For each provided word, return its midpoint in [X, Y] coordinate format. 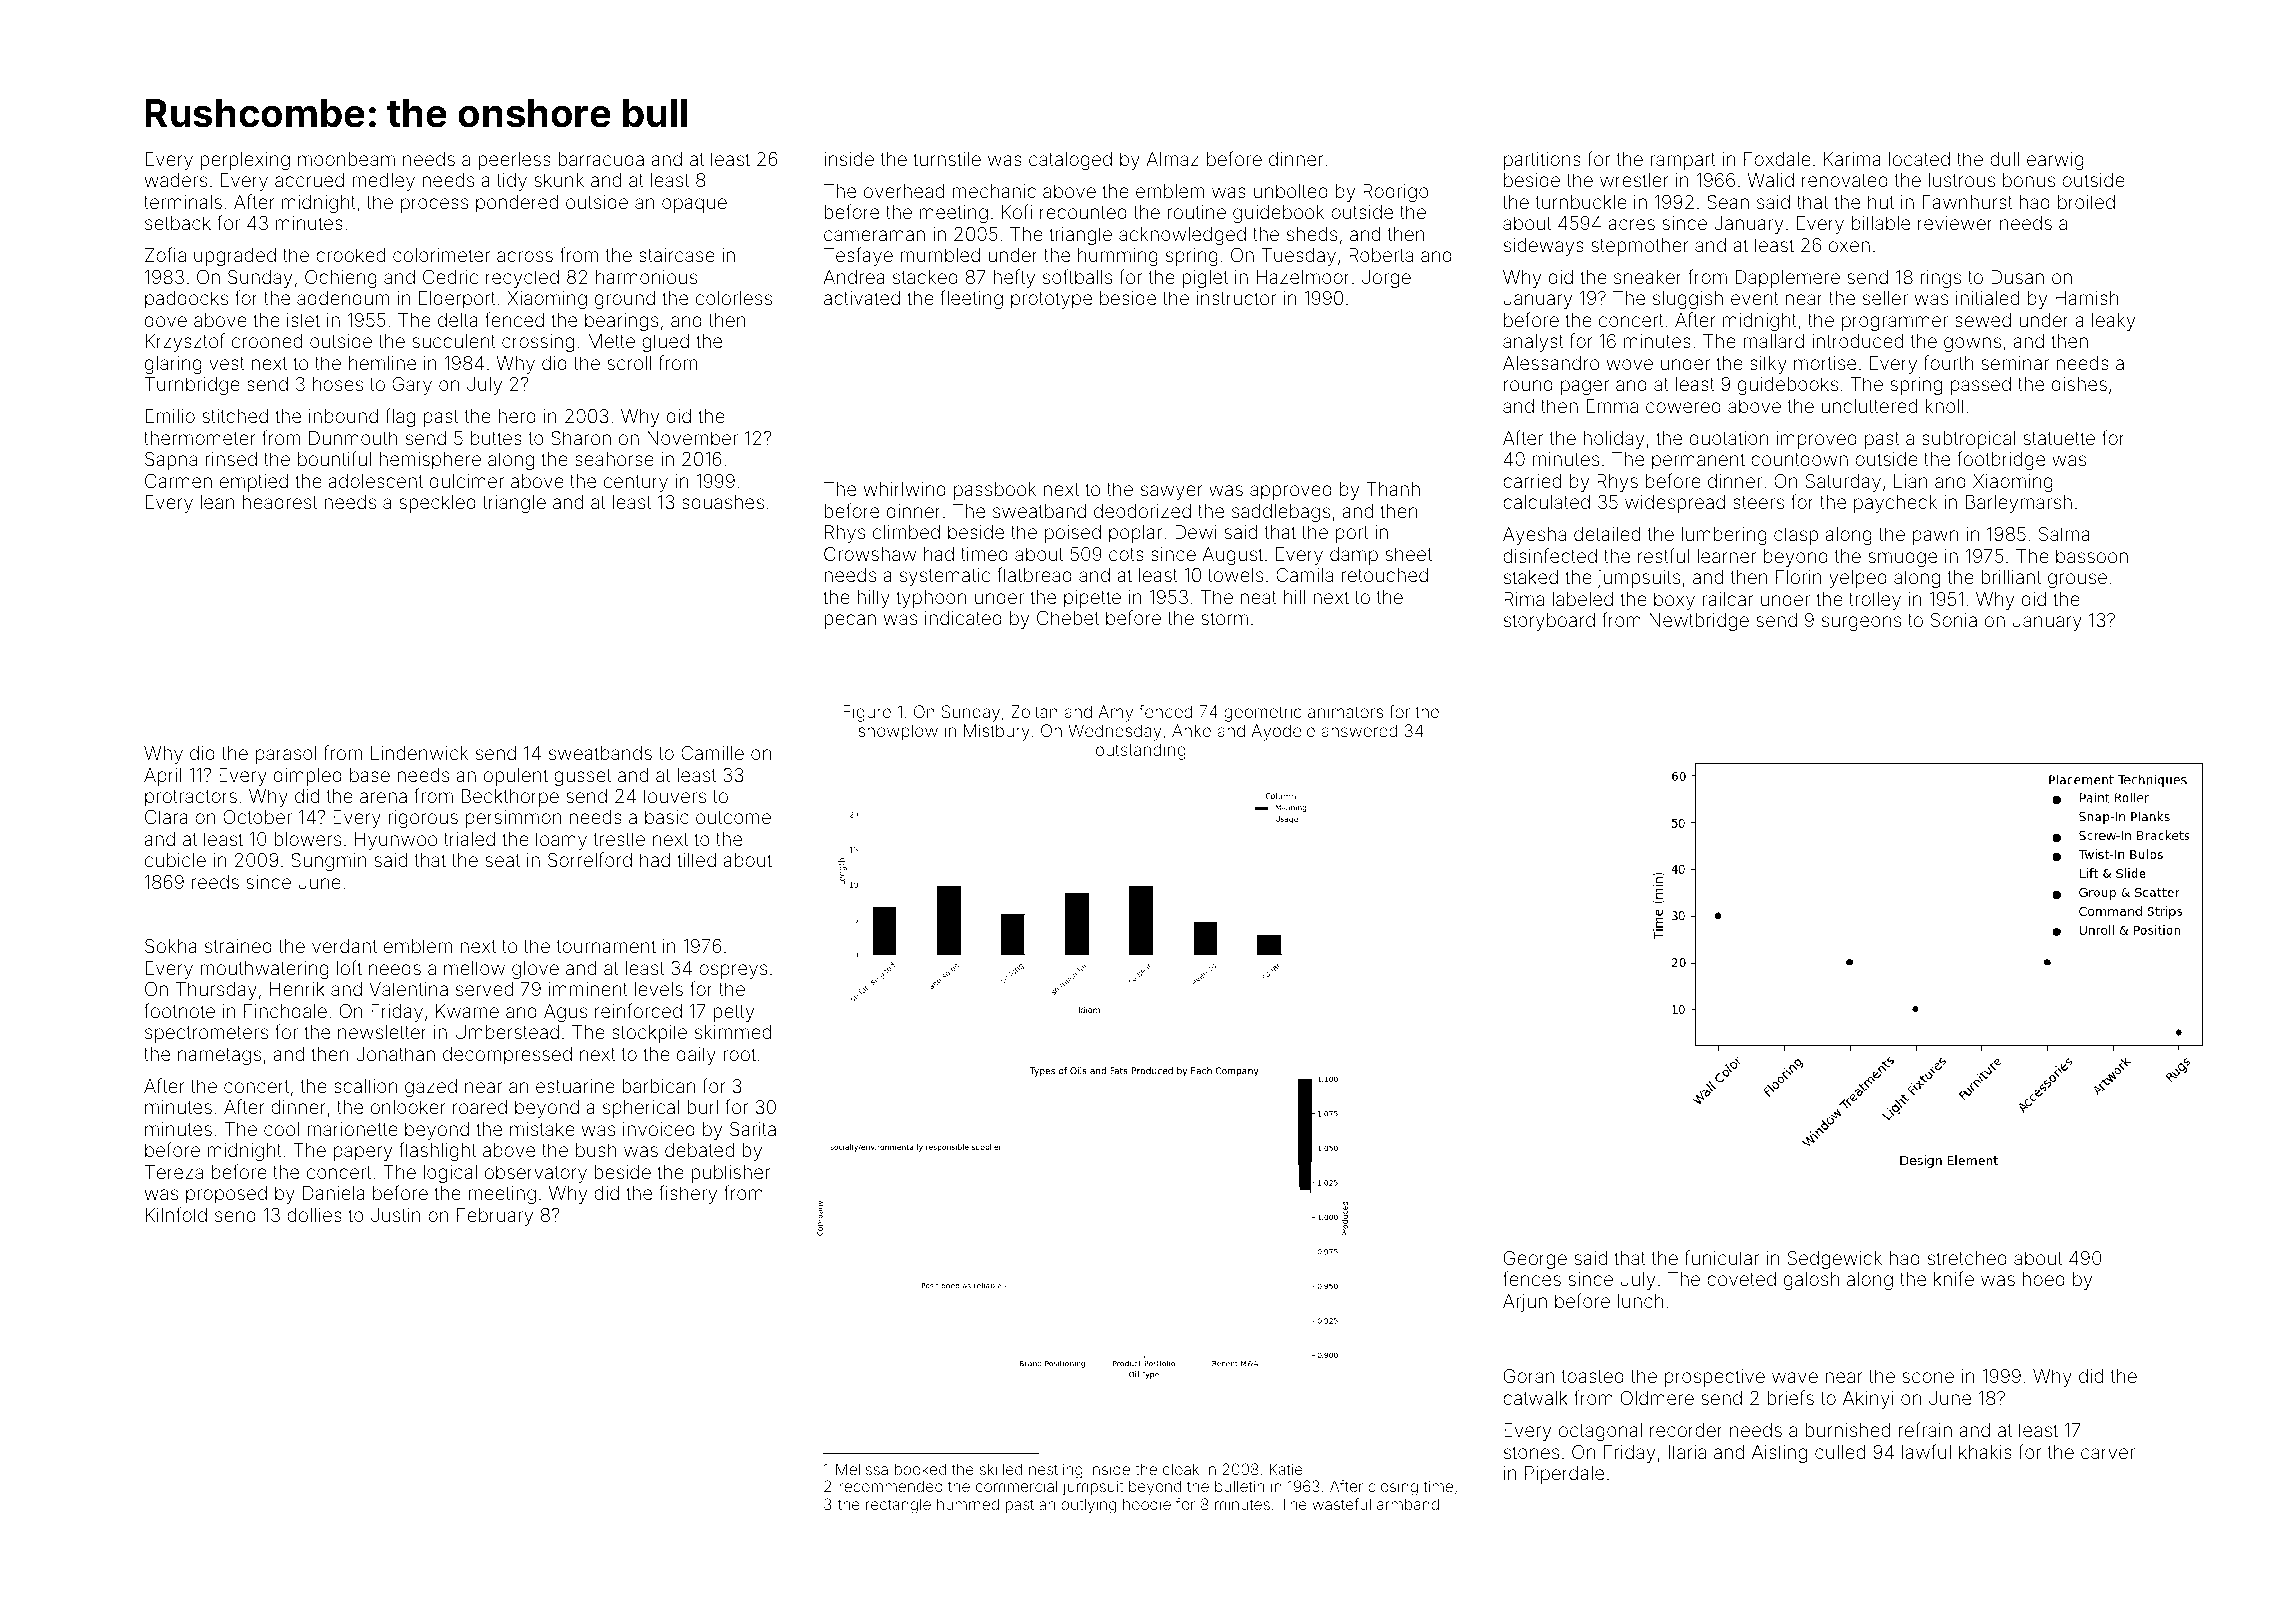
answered [1359, 730]
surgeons [1861, 623]
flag [400, 417]
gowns [1972, 344]
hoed [2044, 1279]
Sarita [753, 1129]
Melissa [862, 1469]
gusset [582, 777]
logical [450, 1174]
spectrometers [206, 1034]
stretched [1967, 1258]
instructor [1236, 298]
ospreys [733, 971]
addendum [343, 298]
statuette [2059, 438]
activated [862, 298]
